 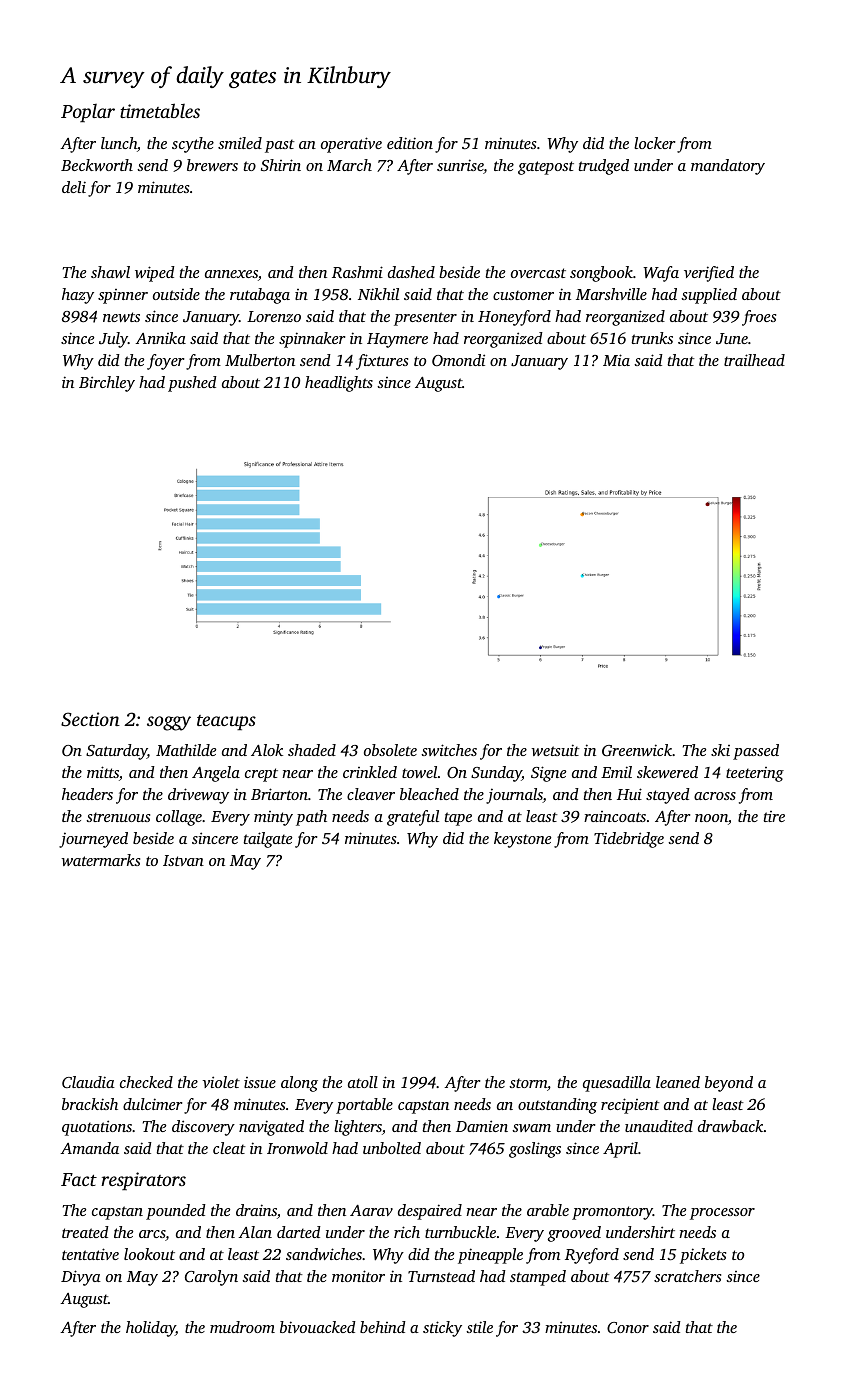 I want to click on Divya, so click(x=81, y=1278).
